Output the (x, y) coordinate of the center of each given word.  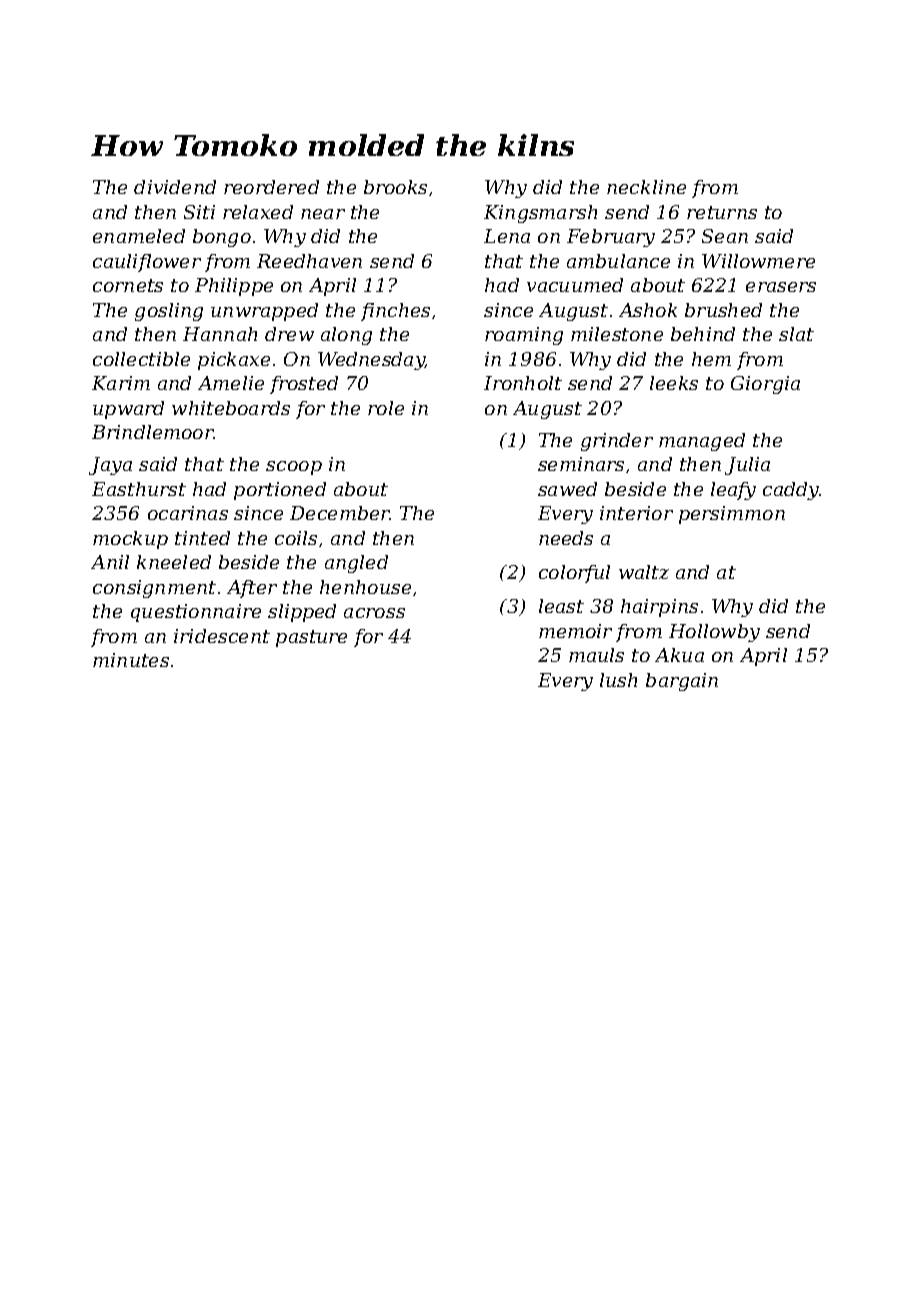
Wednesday (371, 361)
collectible (141, 359)
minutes (131, 660)
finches (395, 312)
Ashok (648, 310)
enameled (139, 236)
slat (796, 334)
